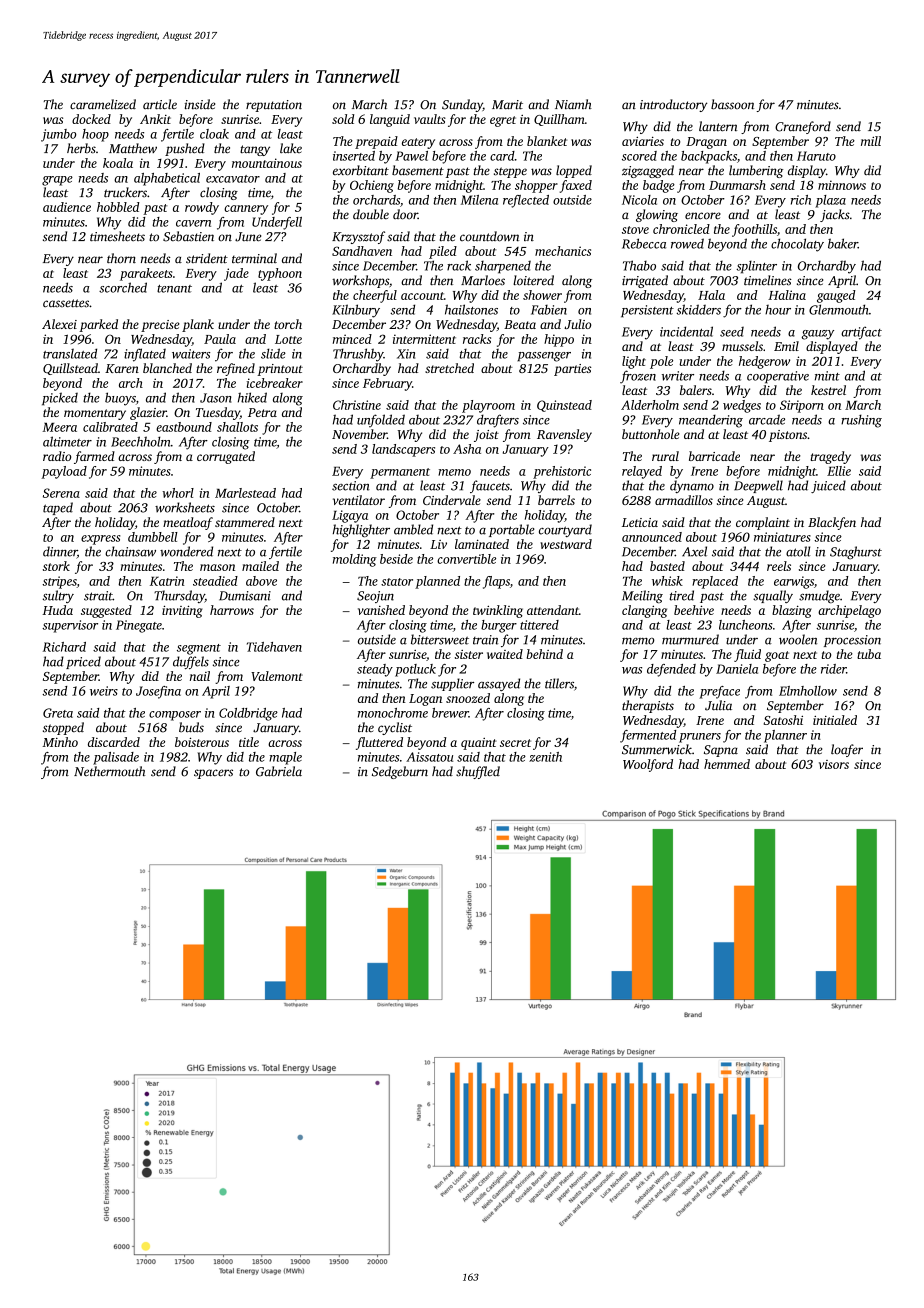 The height and width of the screenshot is (1308, 924). What do you see at coordinates (754, 230) in the screenshot?
I see `foothills` at bounding box center [754, 230].
